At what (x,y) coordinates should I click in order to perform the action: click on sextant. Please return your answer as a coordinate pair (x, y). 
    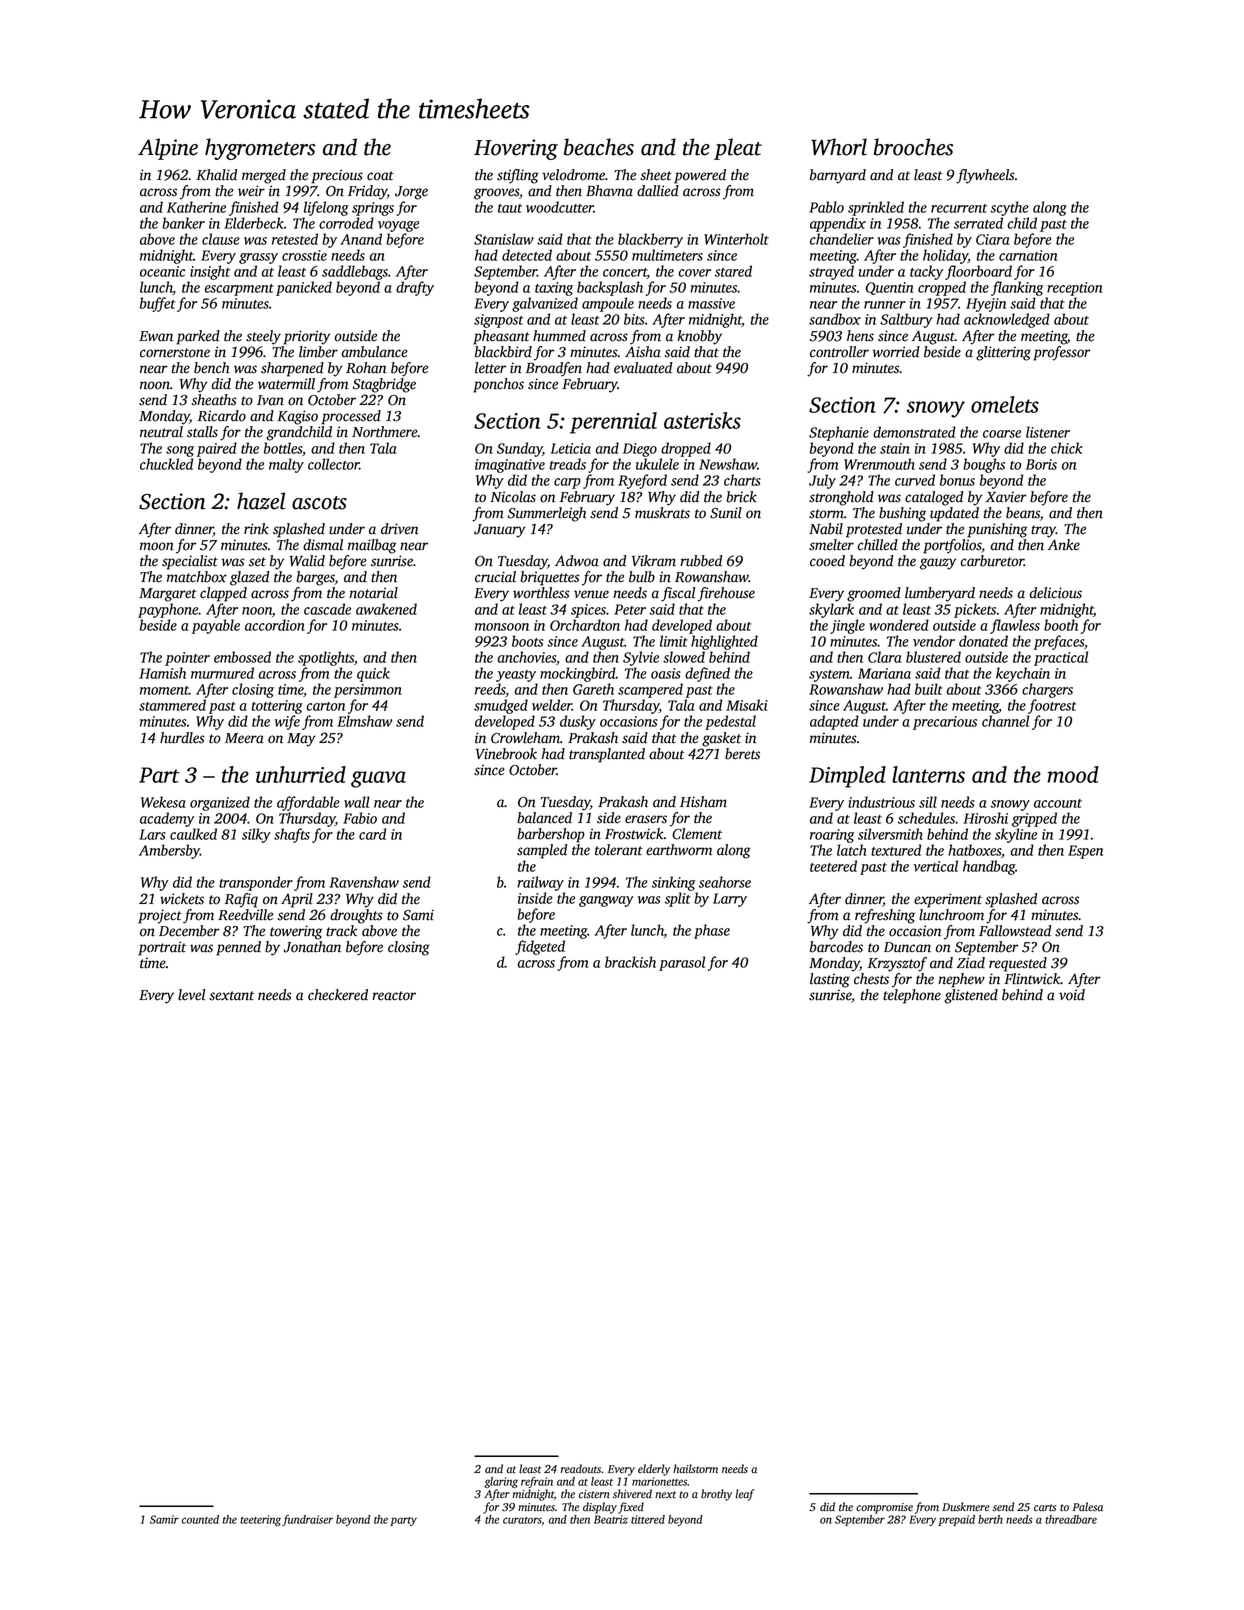
    Looking at the image, I should click on (231, 996).
